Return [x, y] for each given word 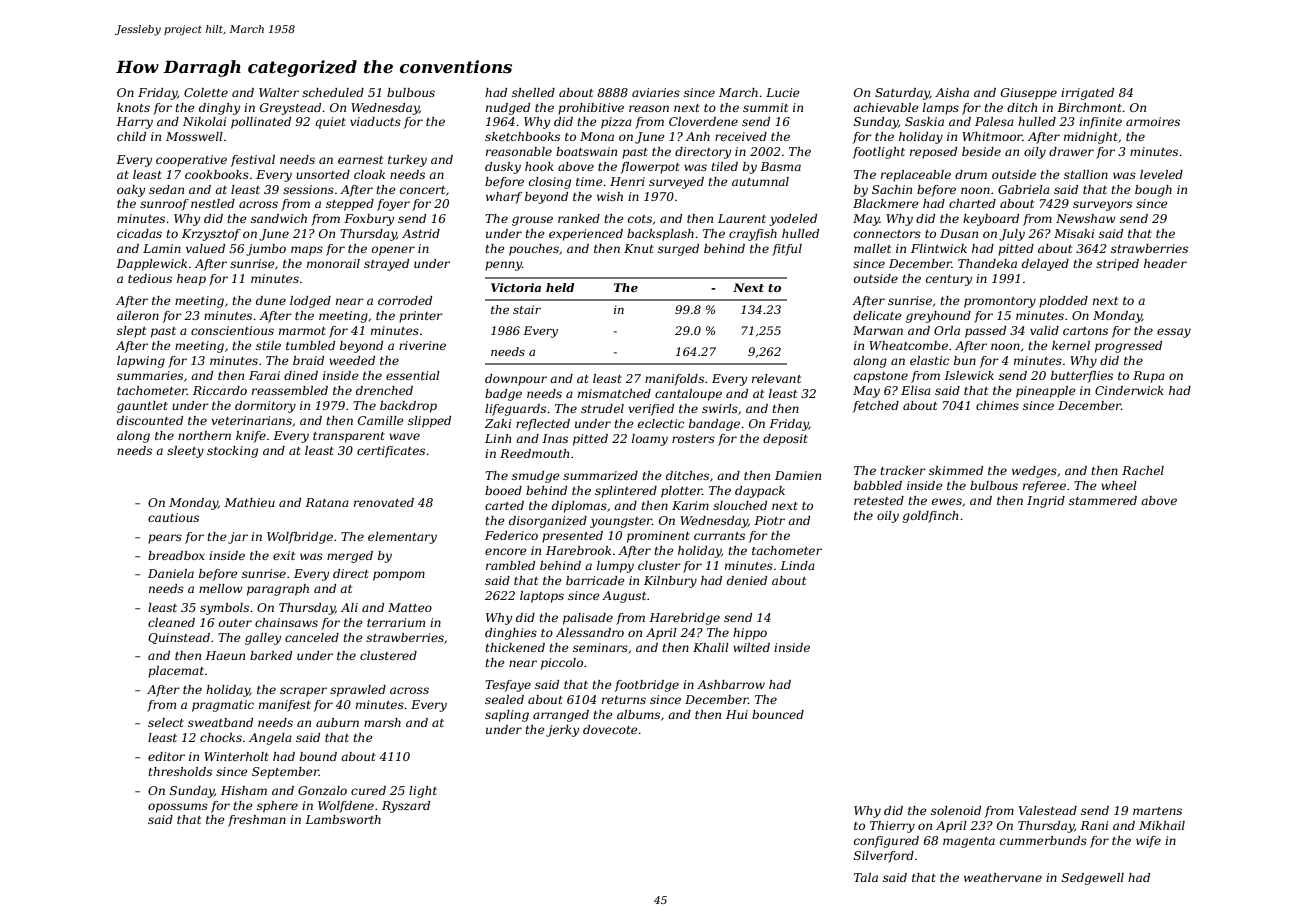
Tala [866, 877]
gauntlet [142, 407]
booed [503, 490]
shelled [533, 92]
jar [238, 538]
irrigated [1087, 94]
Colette [206, 92]
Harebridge [684, 619]
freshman [257, 821]
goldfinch [930, 517]
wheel [1119, 485]
